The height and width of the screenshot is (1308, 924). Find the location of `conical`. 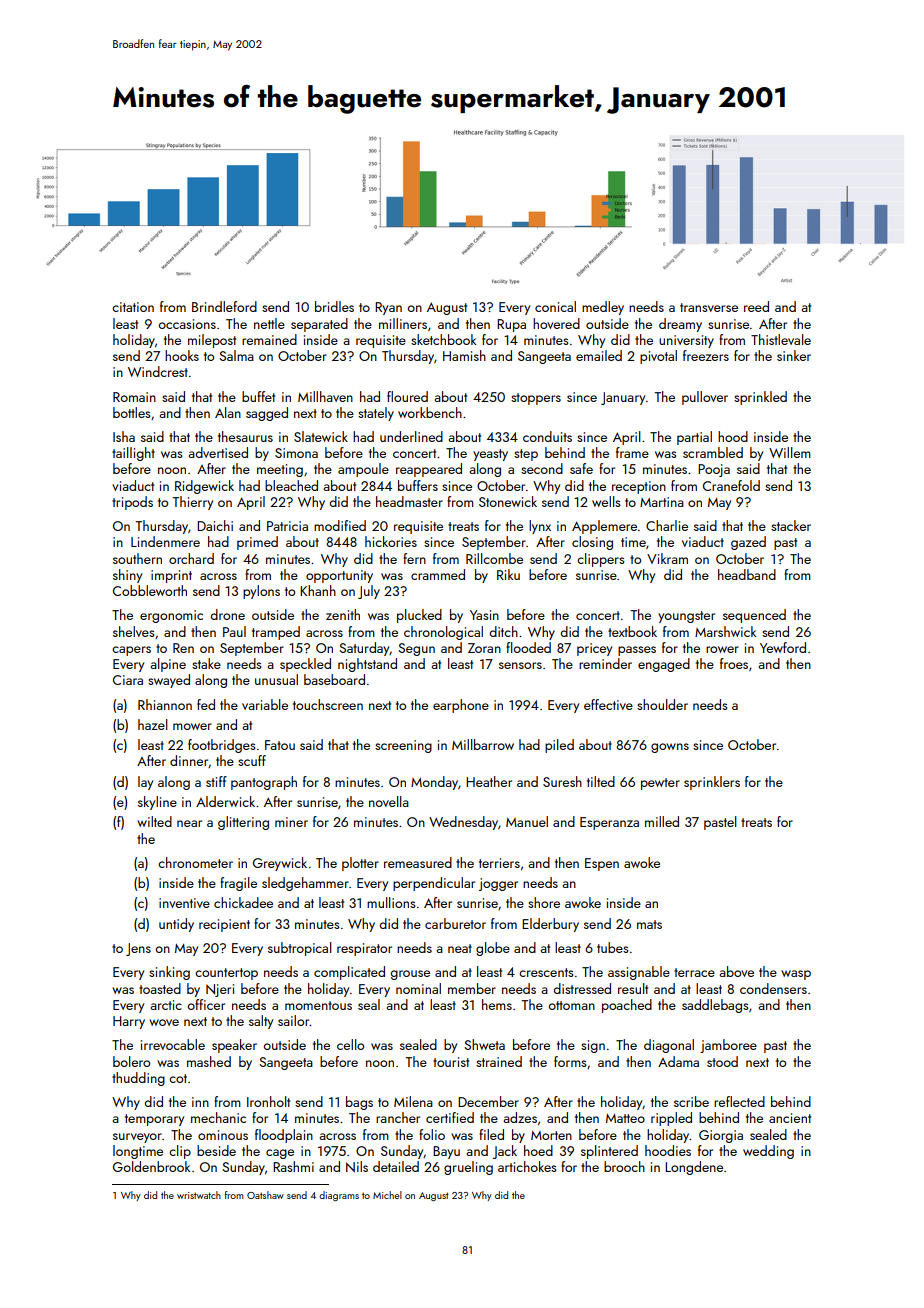

conical is located at coordinates (555, 306).
